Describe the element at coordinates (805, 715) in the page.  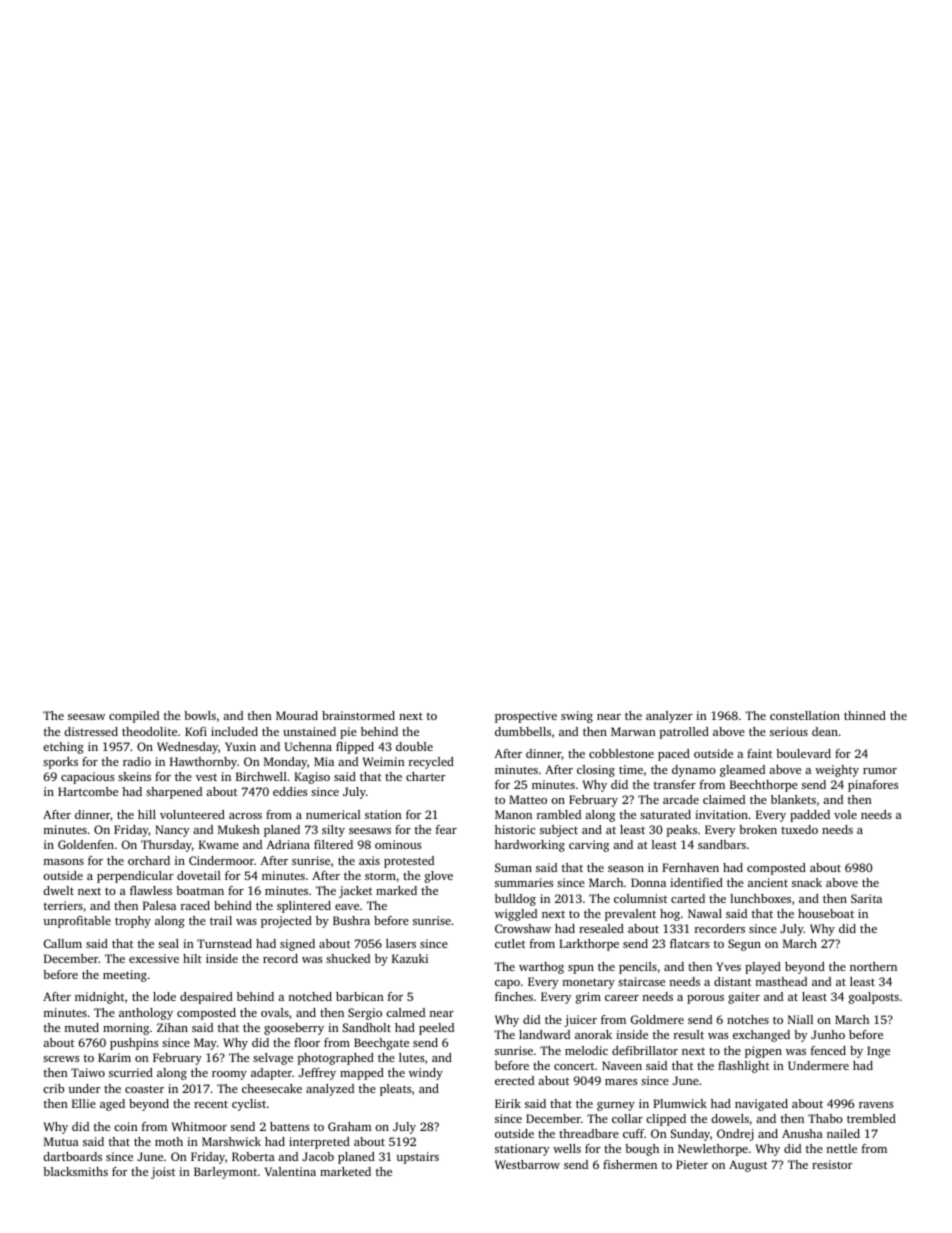
I see `constellation` at that location.
